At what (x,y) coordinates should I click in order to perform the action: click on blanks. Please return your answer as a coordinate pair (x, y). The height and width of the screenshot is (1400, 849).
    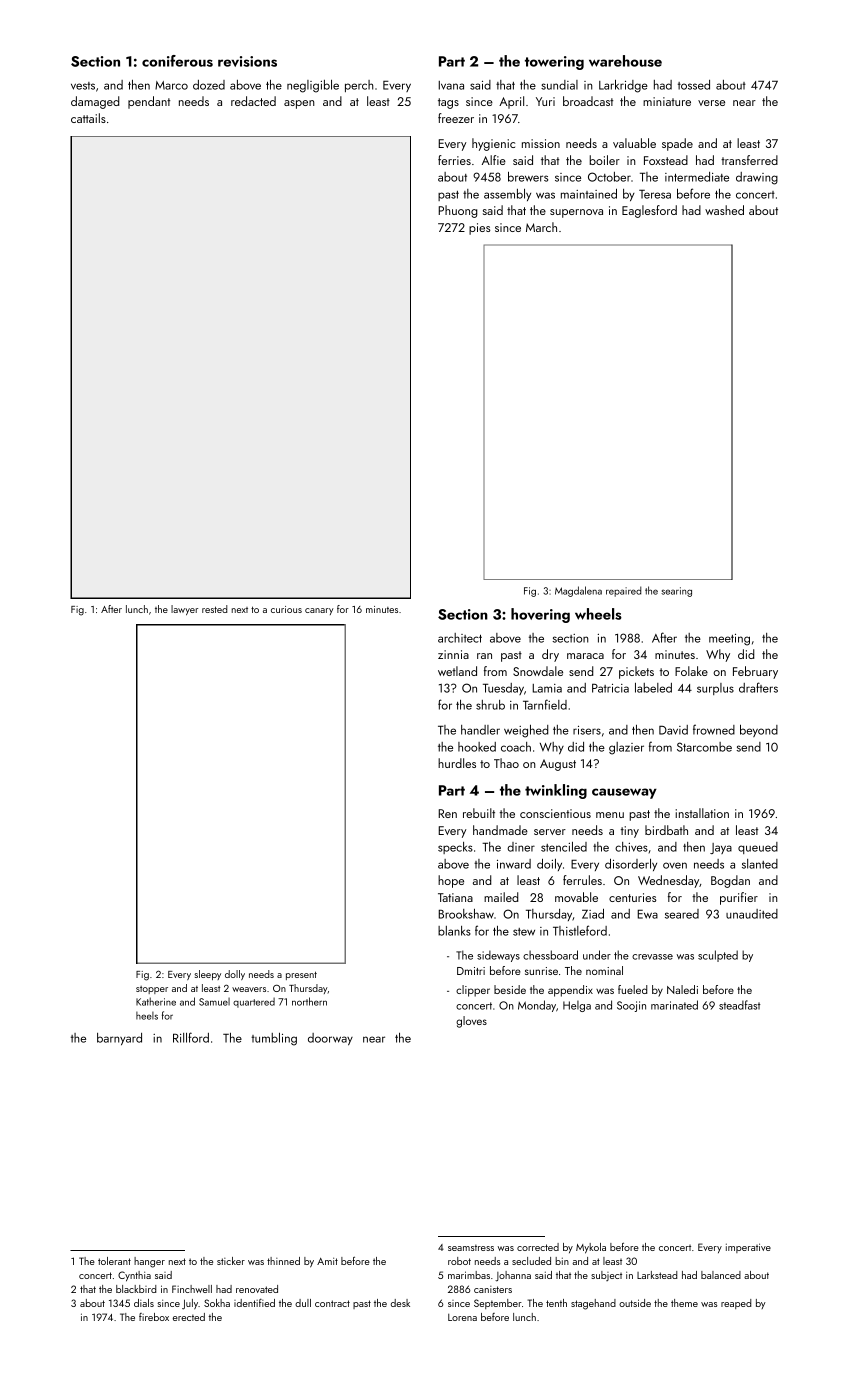
    Looking at the image, I should click on (454, 931).
